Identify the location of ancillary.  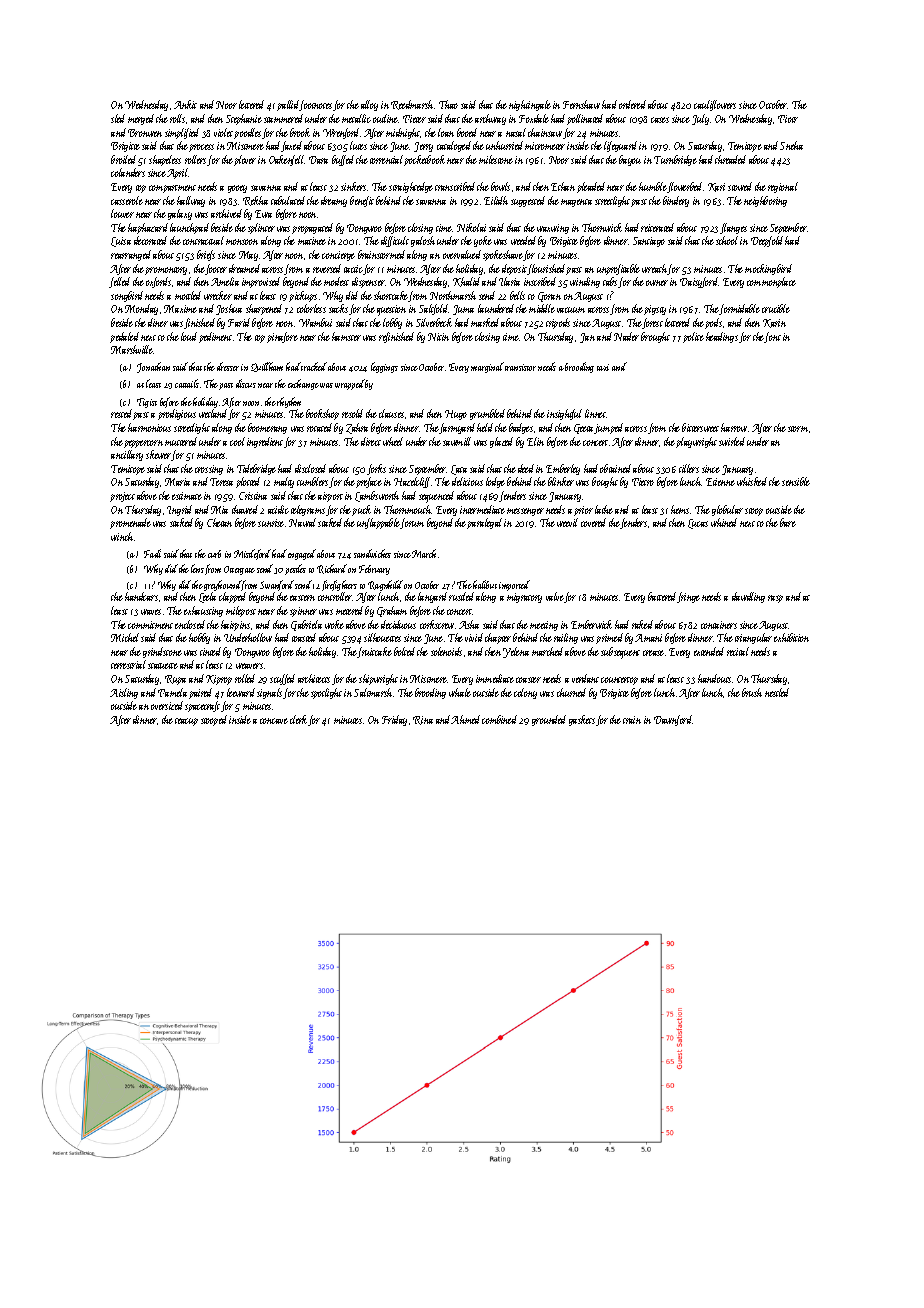
(127, 455).
